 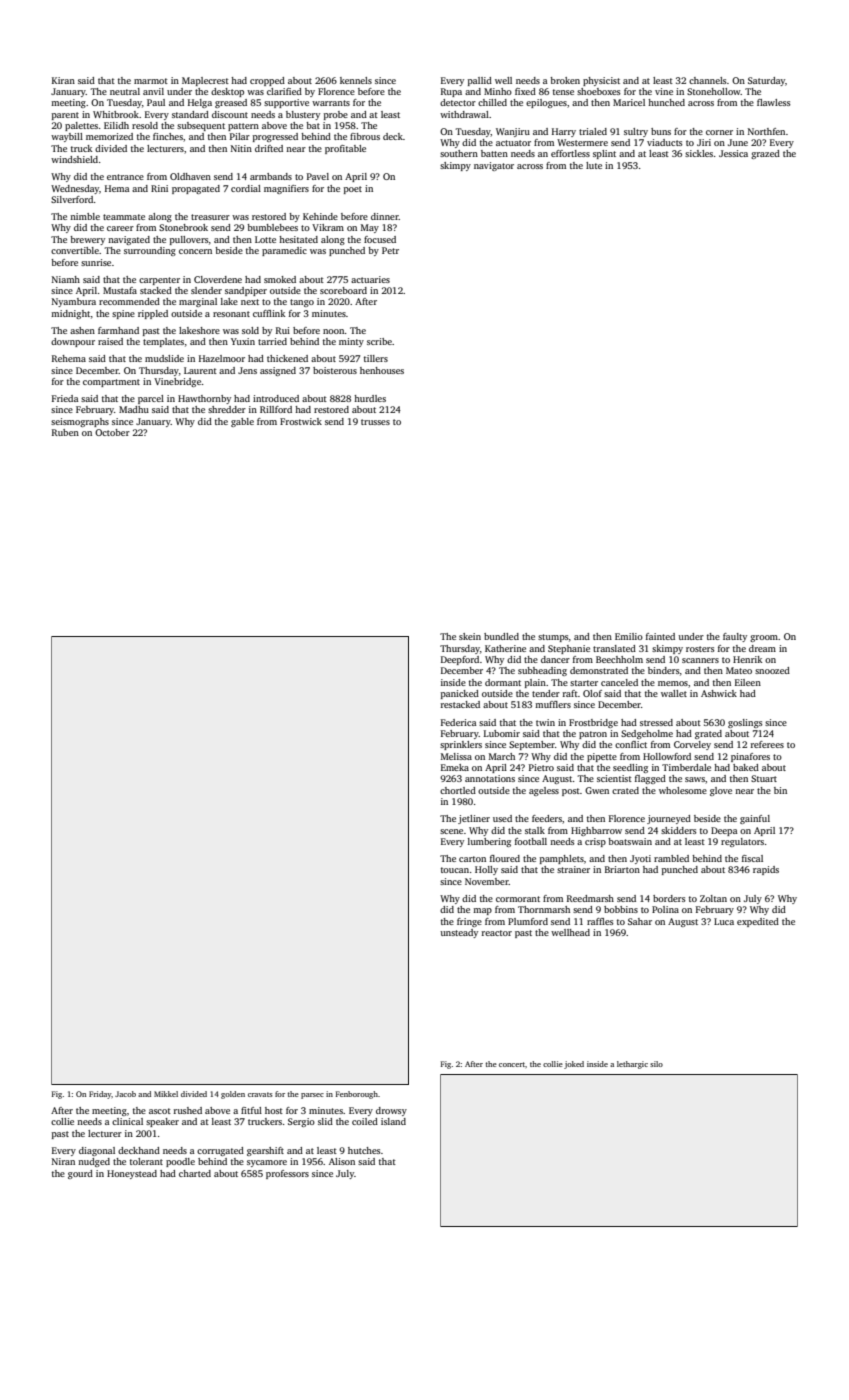 What do you see at coordinates (393, 1121) in the screenshot?
I see `island` at bounding box center [393, 1121].
